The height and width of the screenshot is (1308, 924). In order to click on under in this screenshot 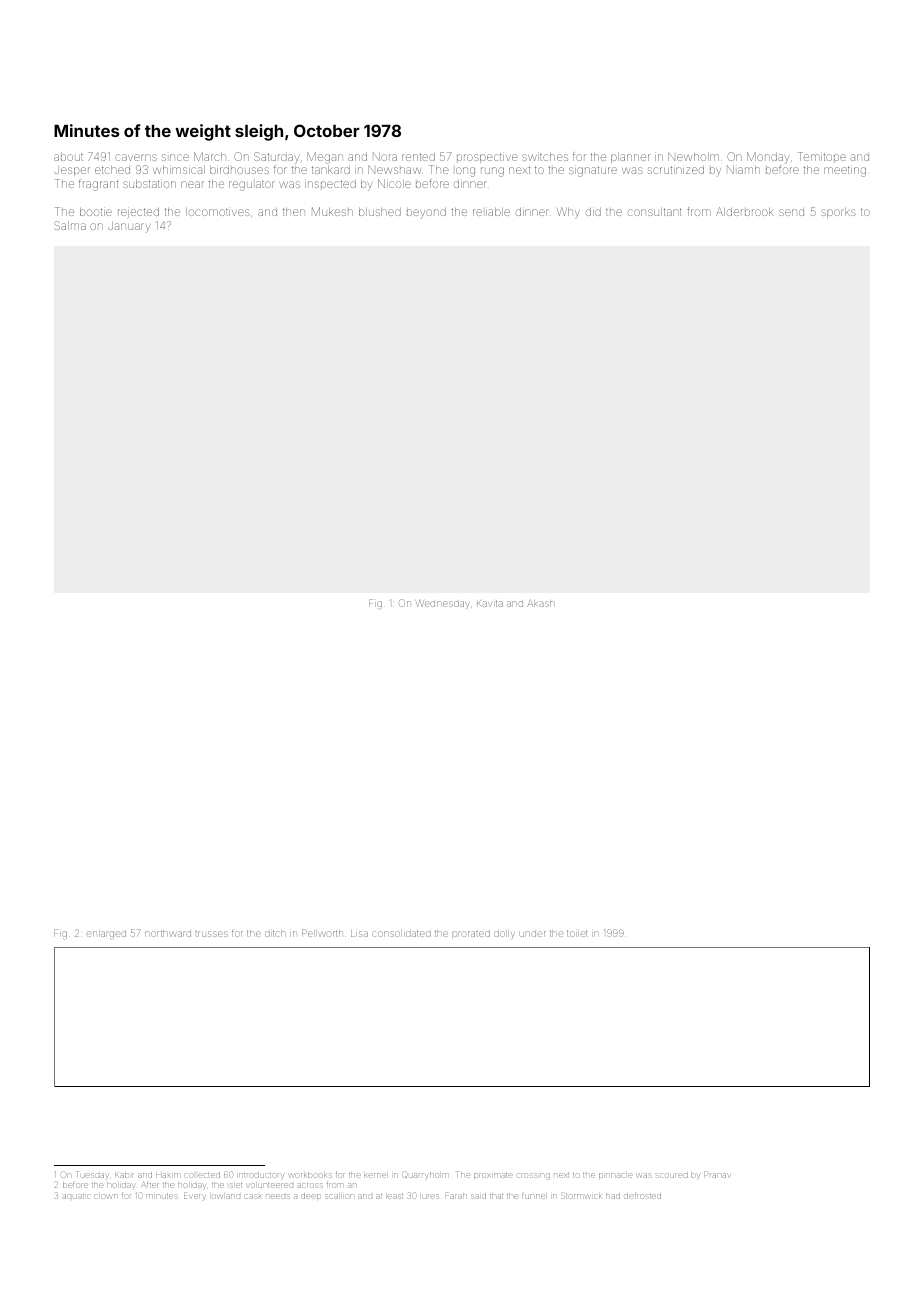, I will do `click(533, 934)`.
